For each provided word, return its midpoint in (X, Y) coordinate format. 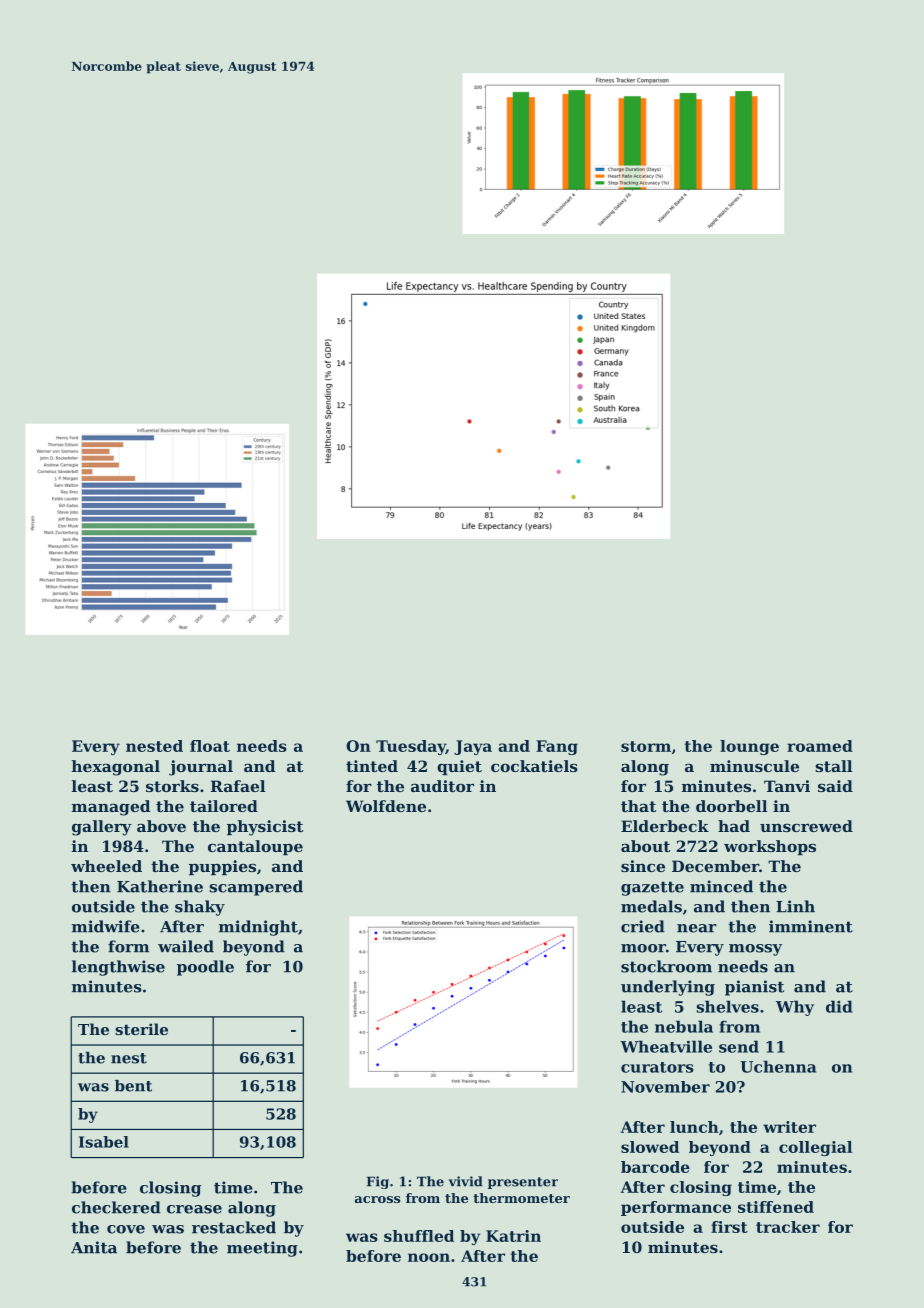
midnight (258, 928)
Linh (795, 906)
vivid (466, 1181)
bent (133, 1086)
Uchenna (778, 1066)
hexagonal (116, 768)
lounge (749, 747)
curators (657, 1067)
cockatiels (534, 766)
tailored (224, 806)
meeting (262, 1249)
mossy (755, 950)
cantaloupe (255, 847)
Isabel (104, 1142)
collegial (815, 1148)
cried (643, 926)
